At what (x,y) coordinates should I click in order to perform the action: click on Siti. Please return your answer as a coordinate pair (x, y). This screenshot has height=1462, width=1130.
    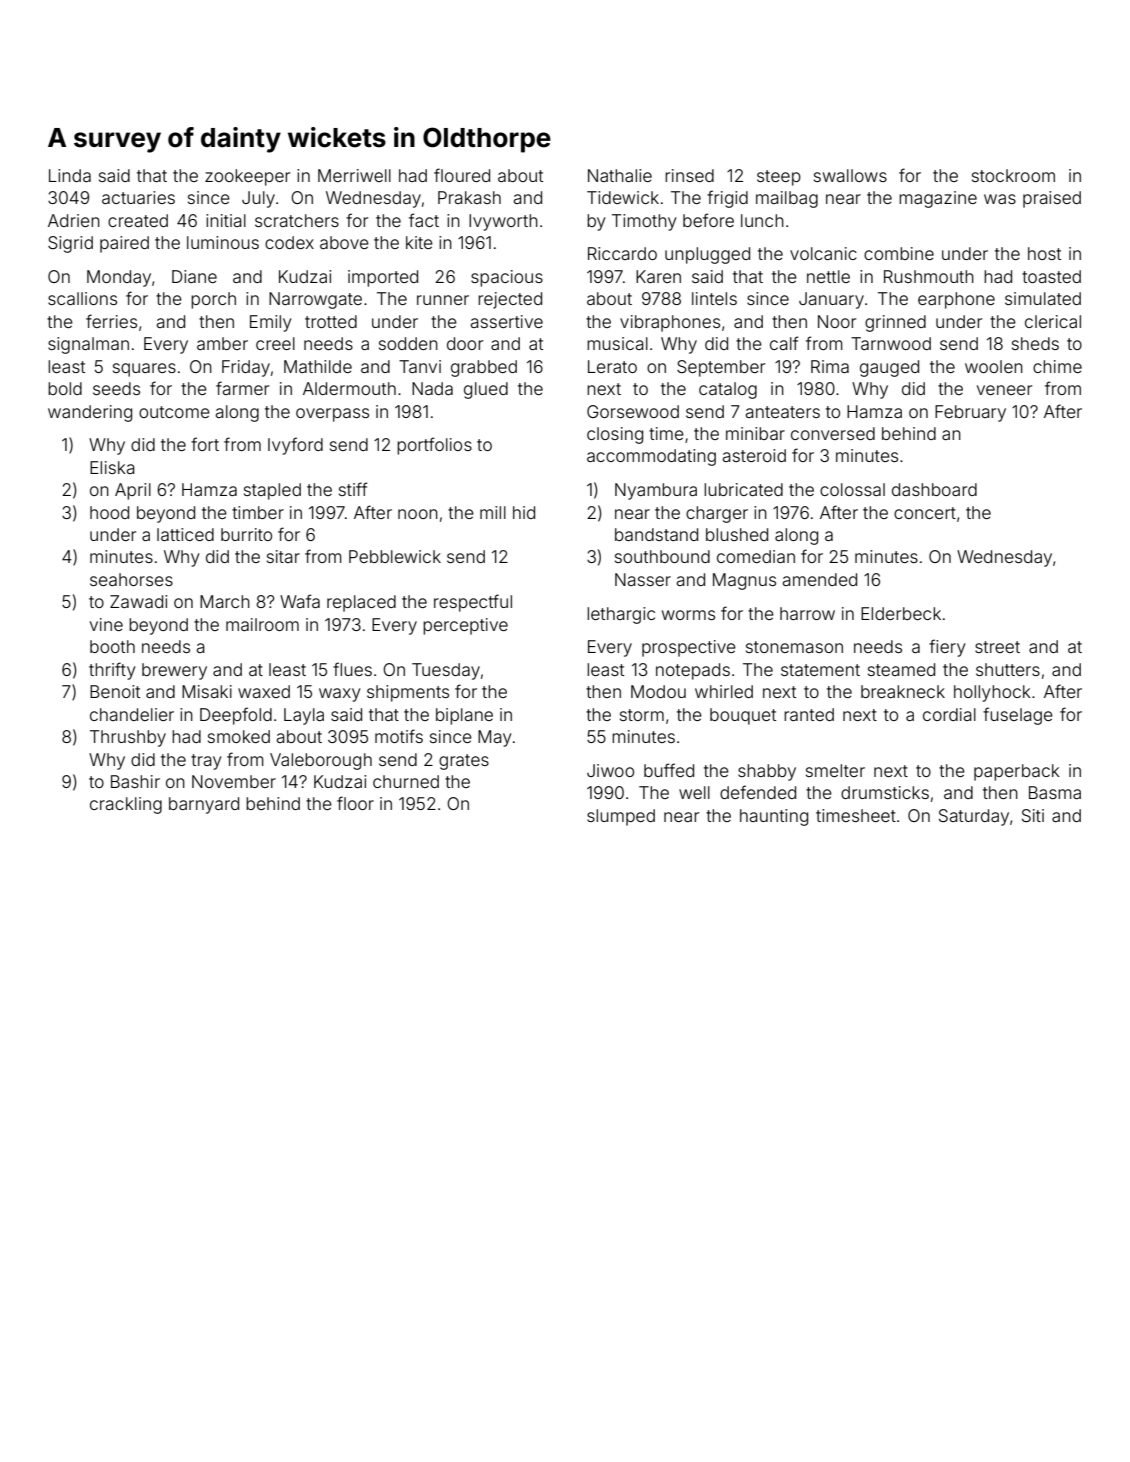
    Looking at the image, I should click on (1033, 815).
